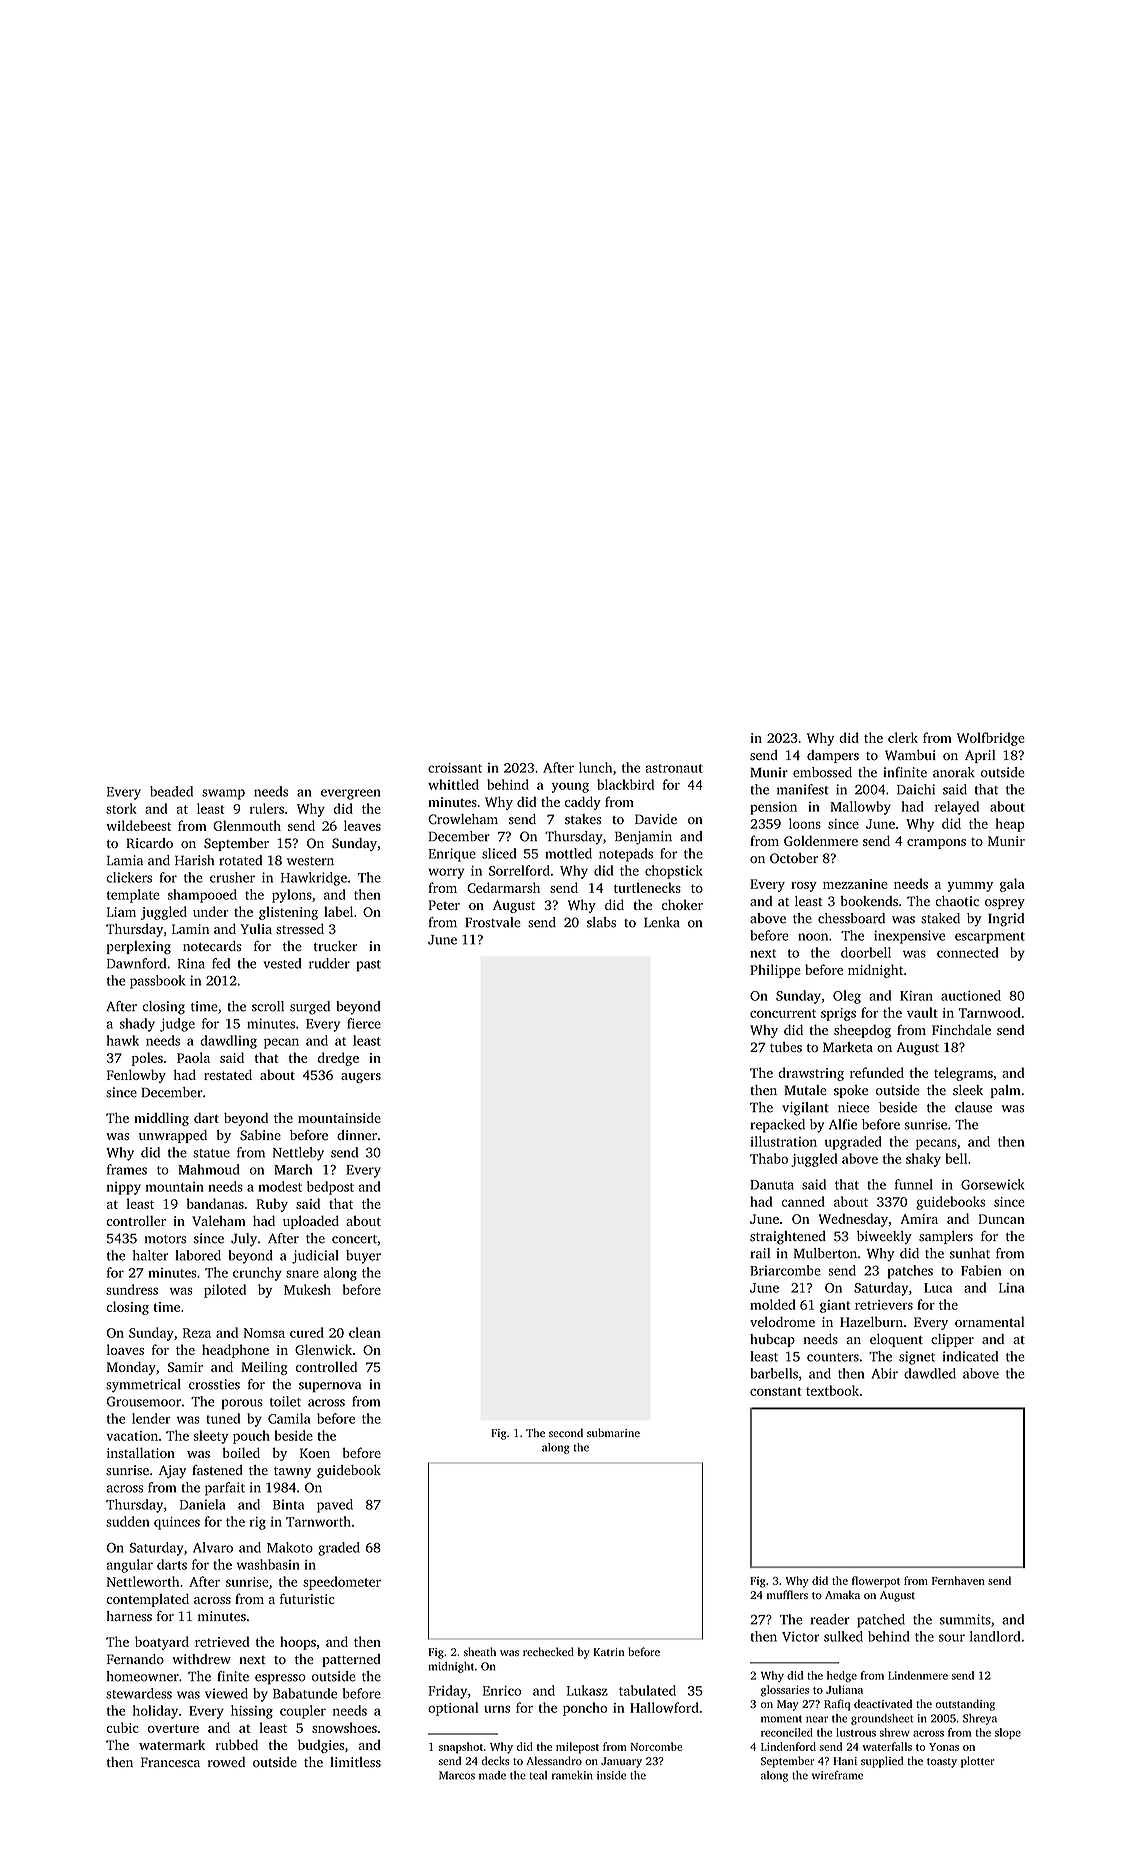 This screenshot has height=1862, width=1131. I want to click on Harish, so click(194, 860).
